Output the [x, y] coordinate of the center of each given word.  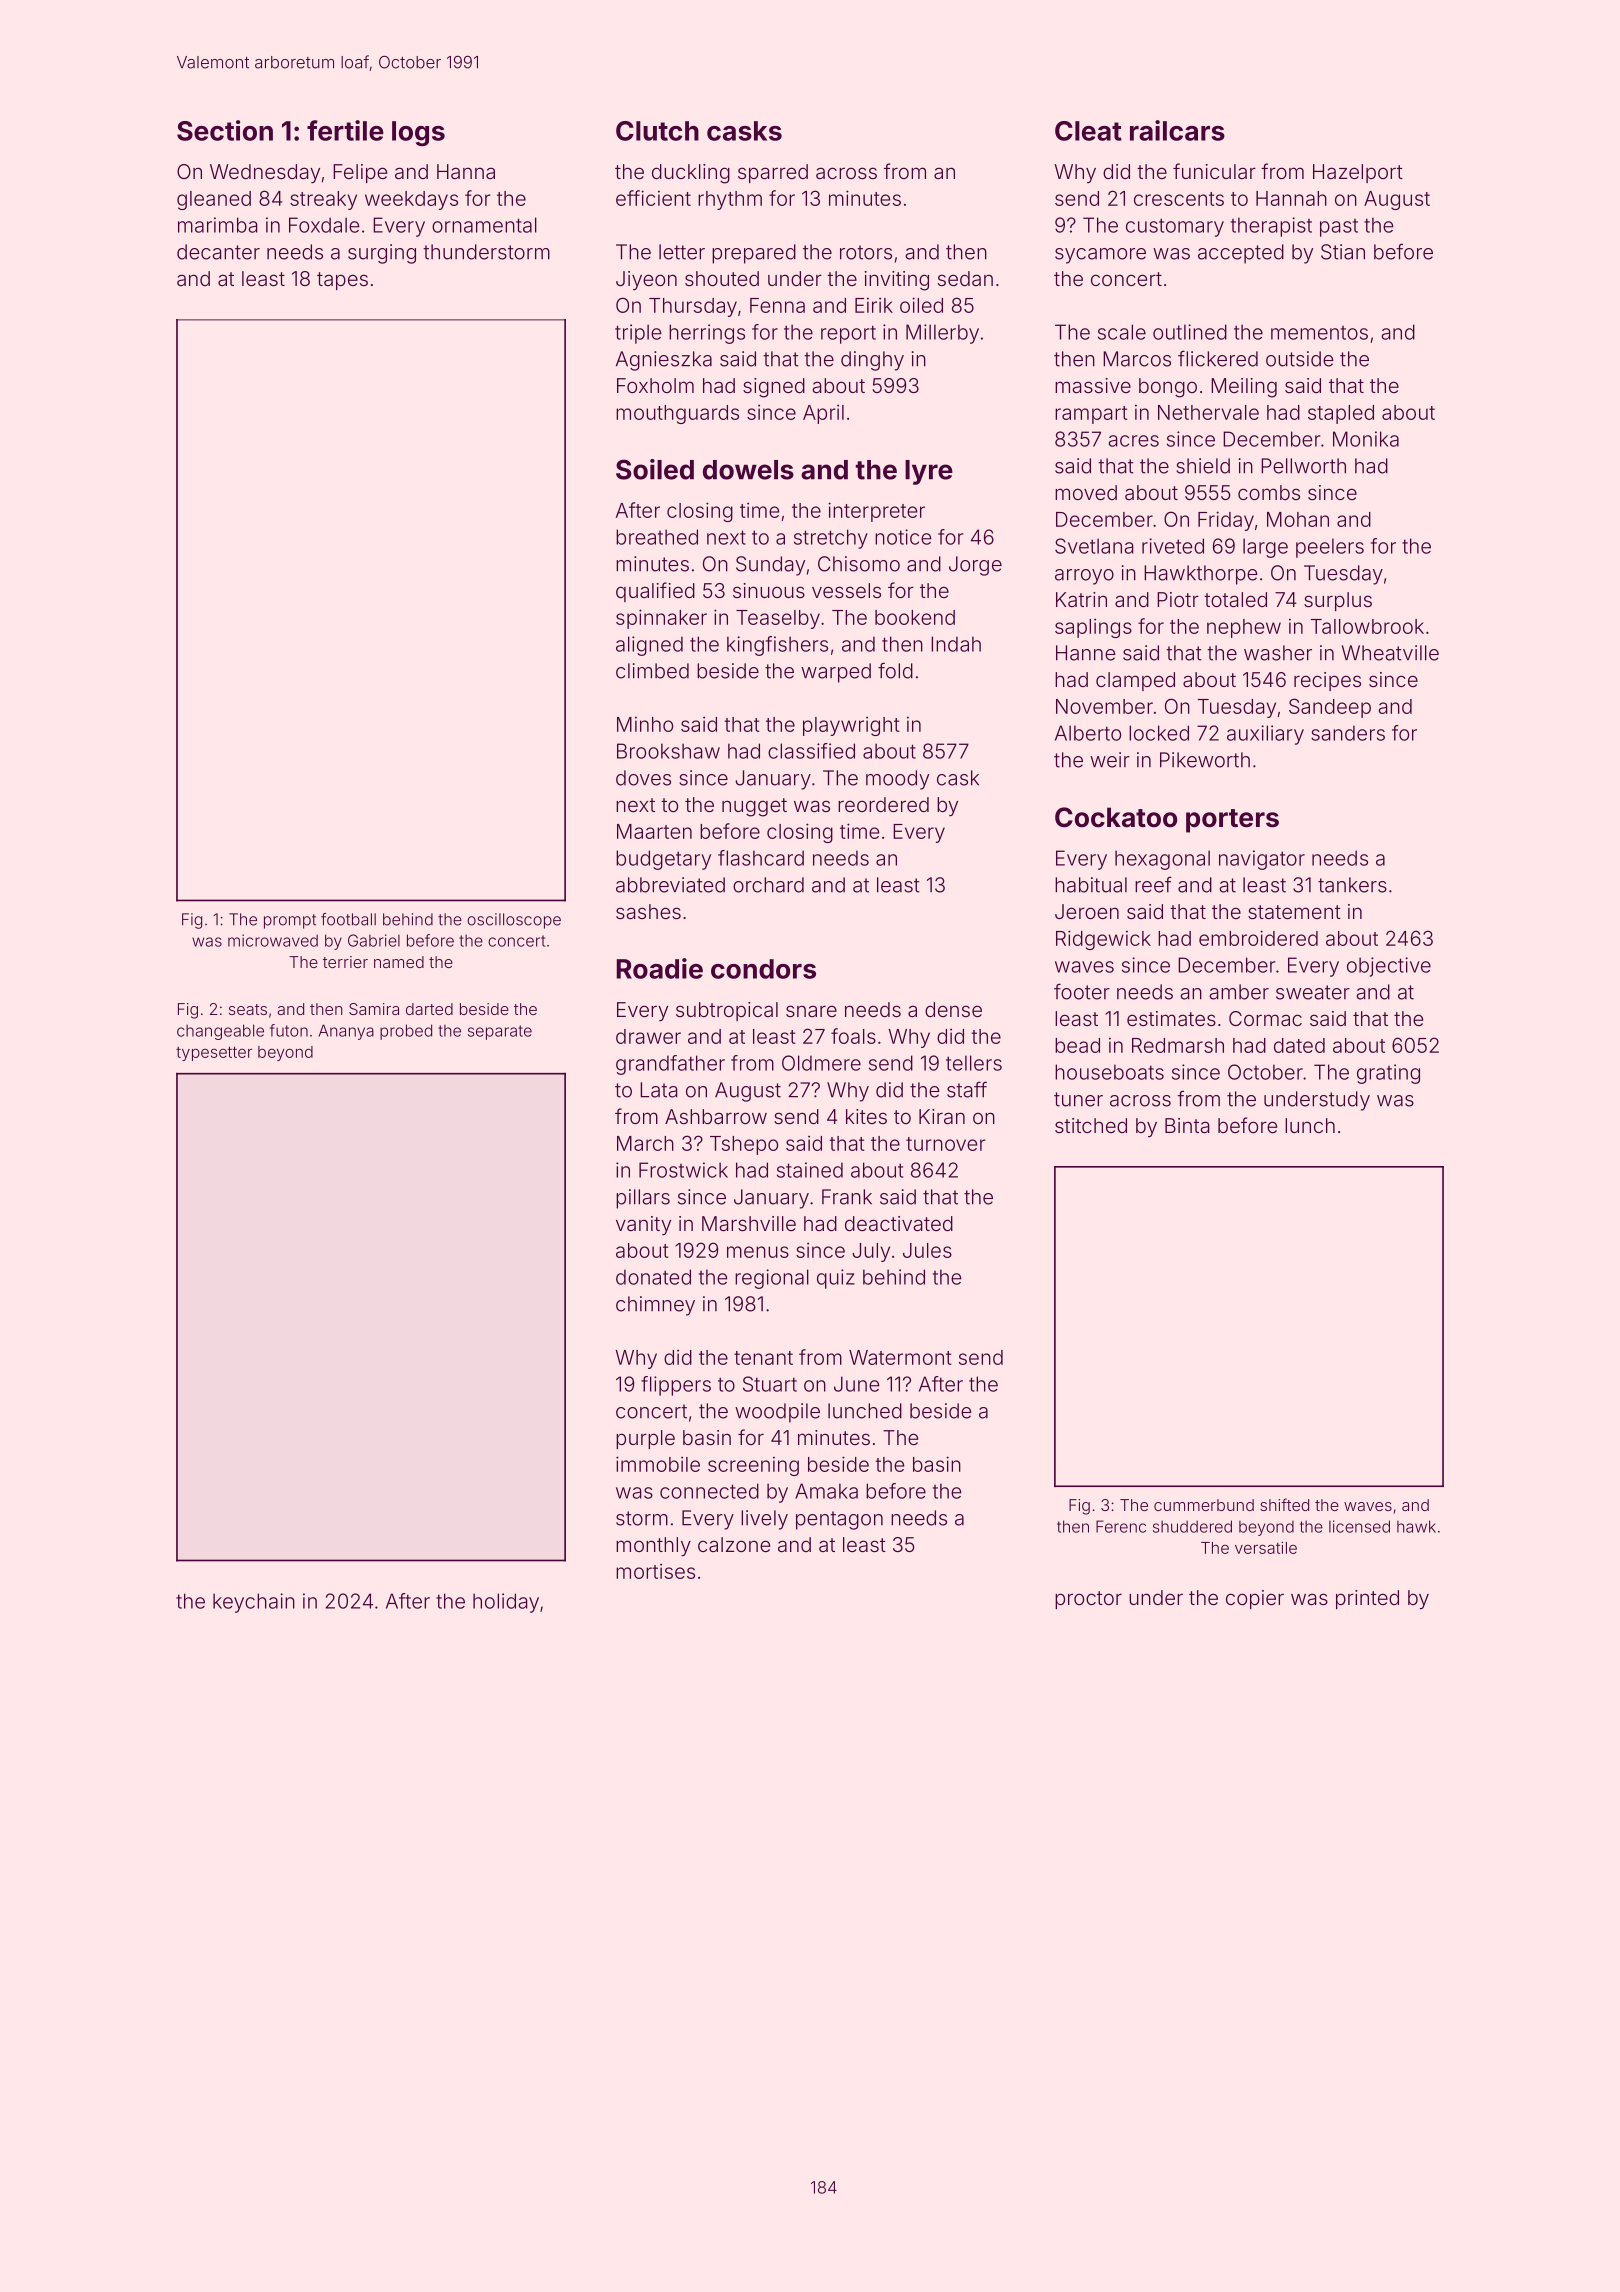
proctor [1088, 1600]
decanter [218, 252]
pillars [643, 1199]
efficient [653, 198]
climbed [652, 671]
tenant [763, 1358]
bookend [915, 617]
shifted [1284, 1504]
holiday [506, 1603]
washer [1278, 653]
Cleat [1088, 131]
